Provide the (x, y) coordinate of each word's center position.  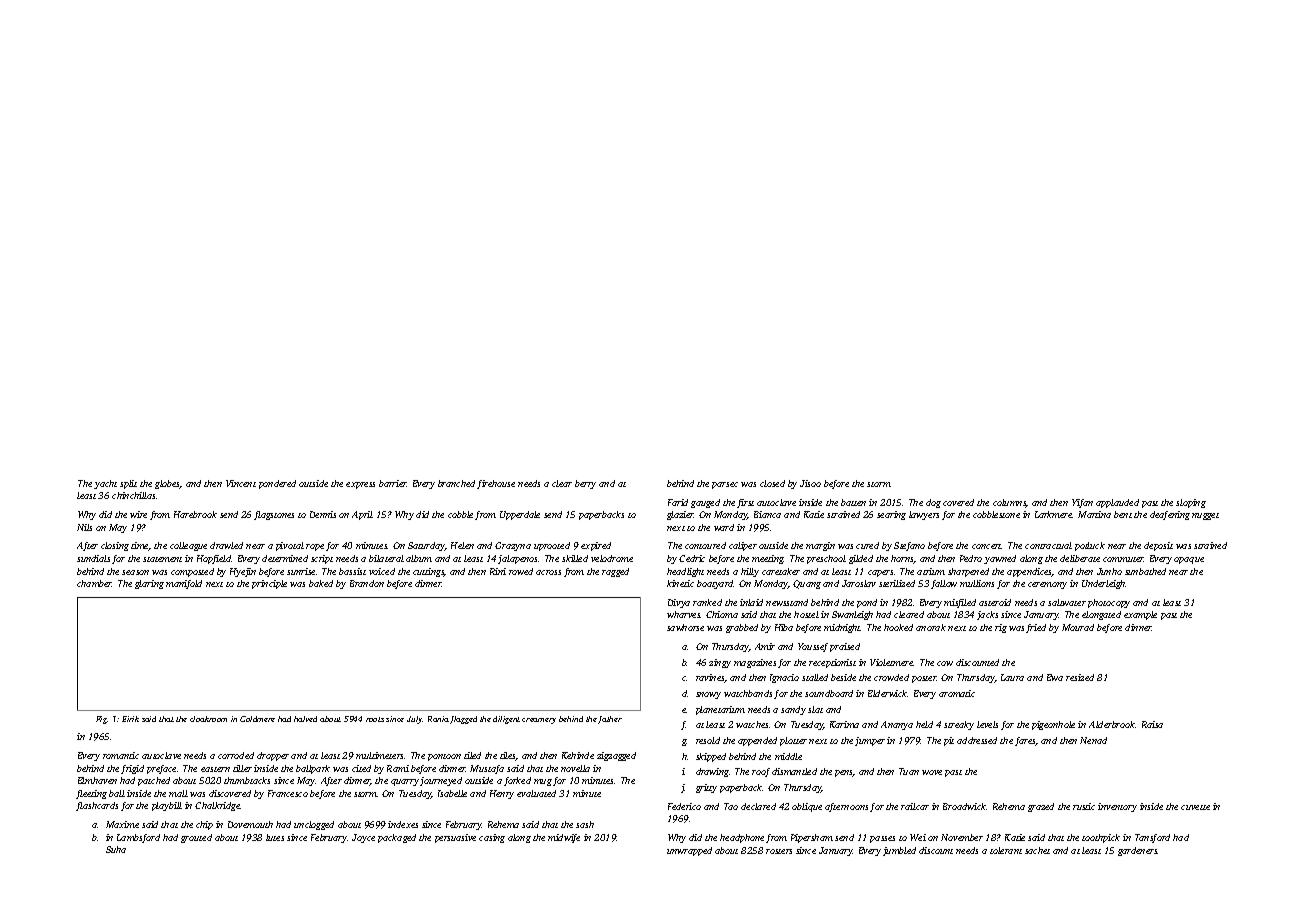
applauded (1117, 503)
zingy (720, 663)
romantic (121, 755)
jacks (987, 615)
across (548, 572)
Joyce (363, 838)
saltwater (1067, 602)
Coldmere (257, 719)
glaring (149, 584)
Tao (731, 806)
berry (585, 484)
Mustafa (487, 769)
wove (932, 772)
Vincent (241, 483)
